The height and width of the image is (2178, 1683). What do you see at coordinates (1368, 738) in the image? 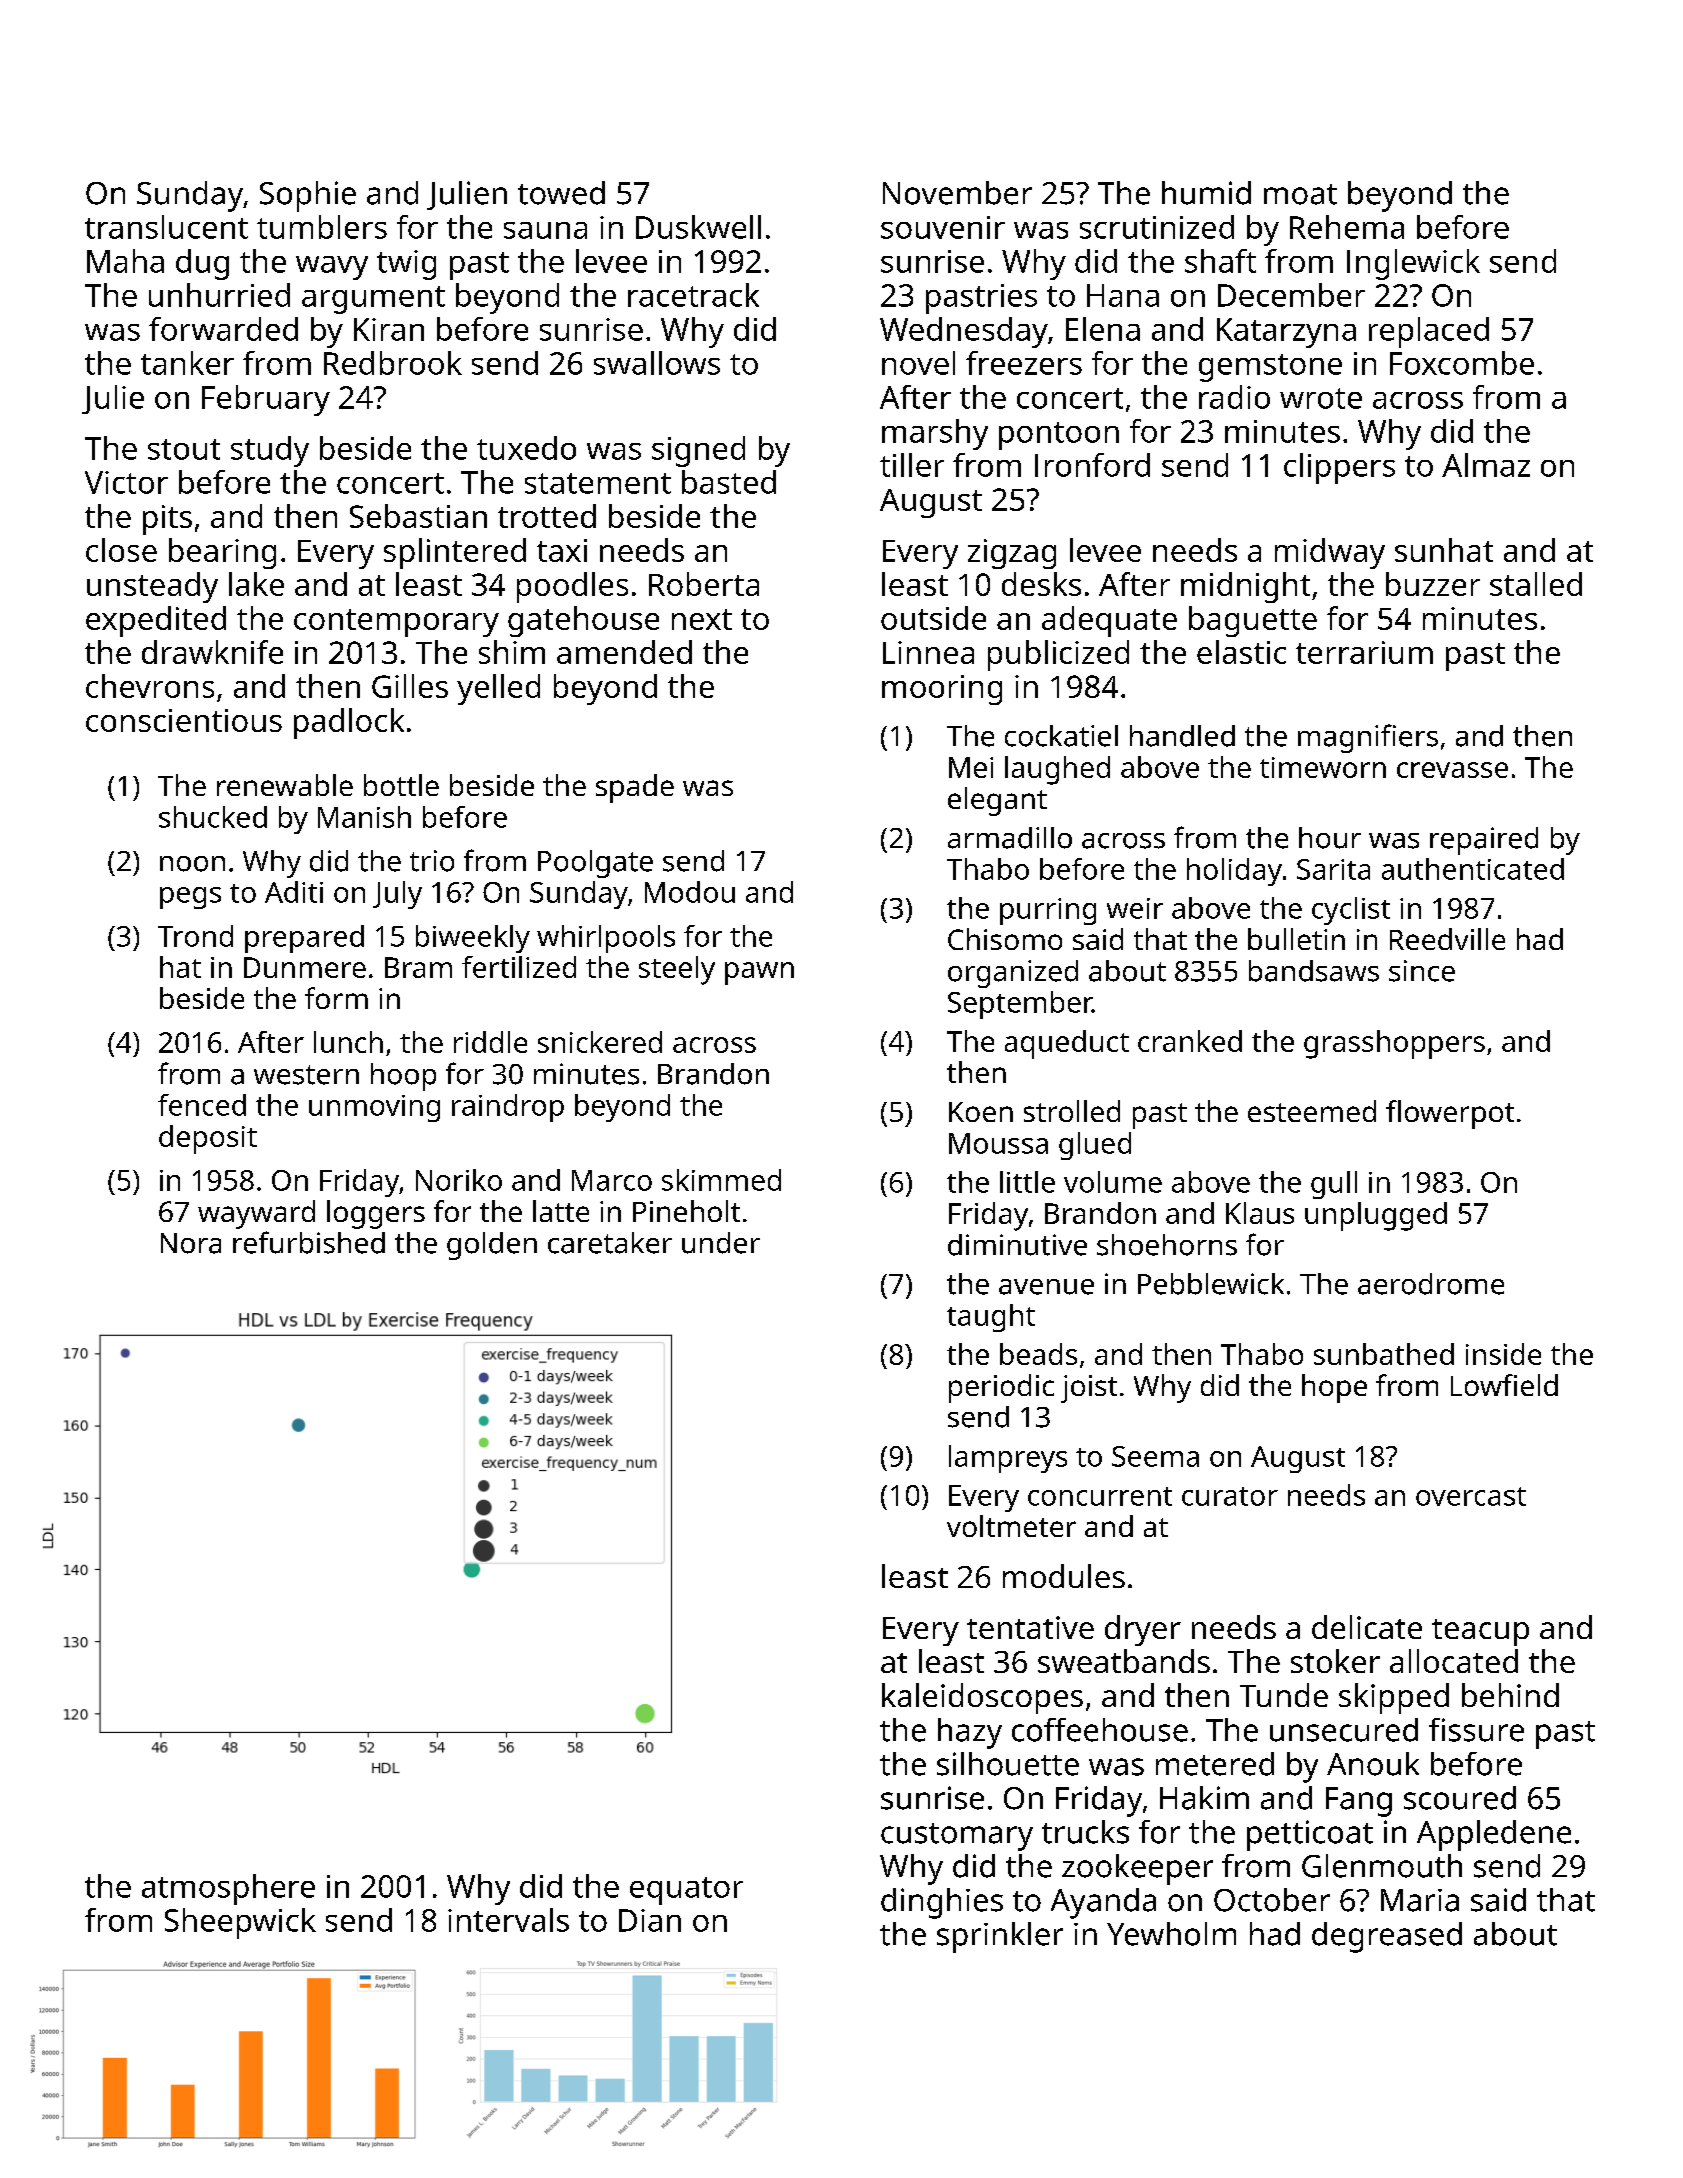
I see `magnifiers` at bounding box center [1368, 738].
